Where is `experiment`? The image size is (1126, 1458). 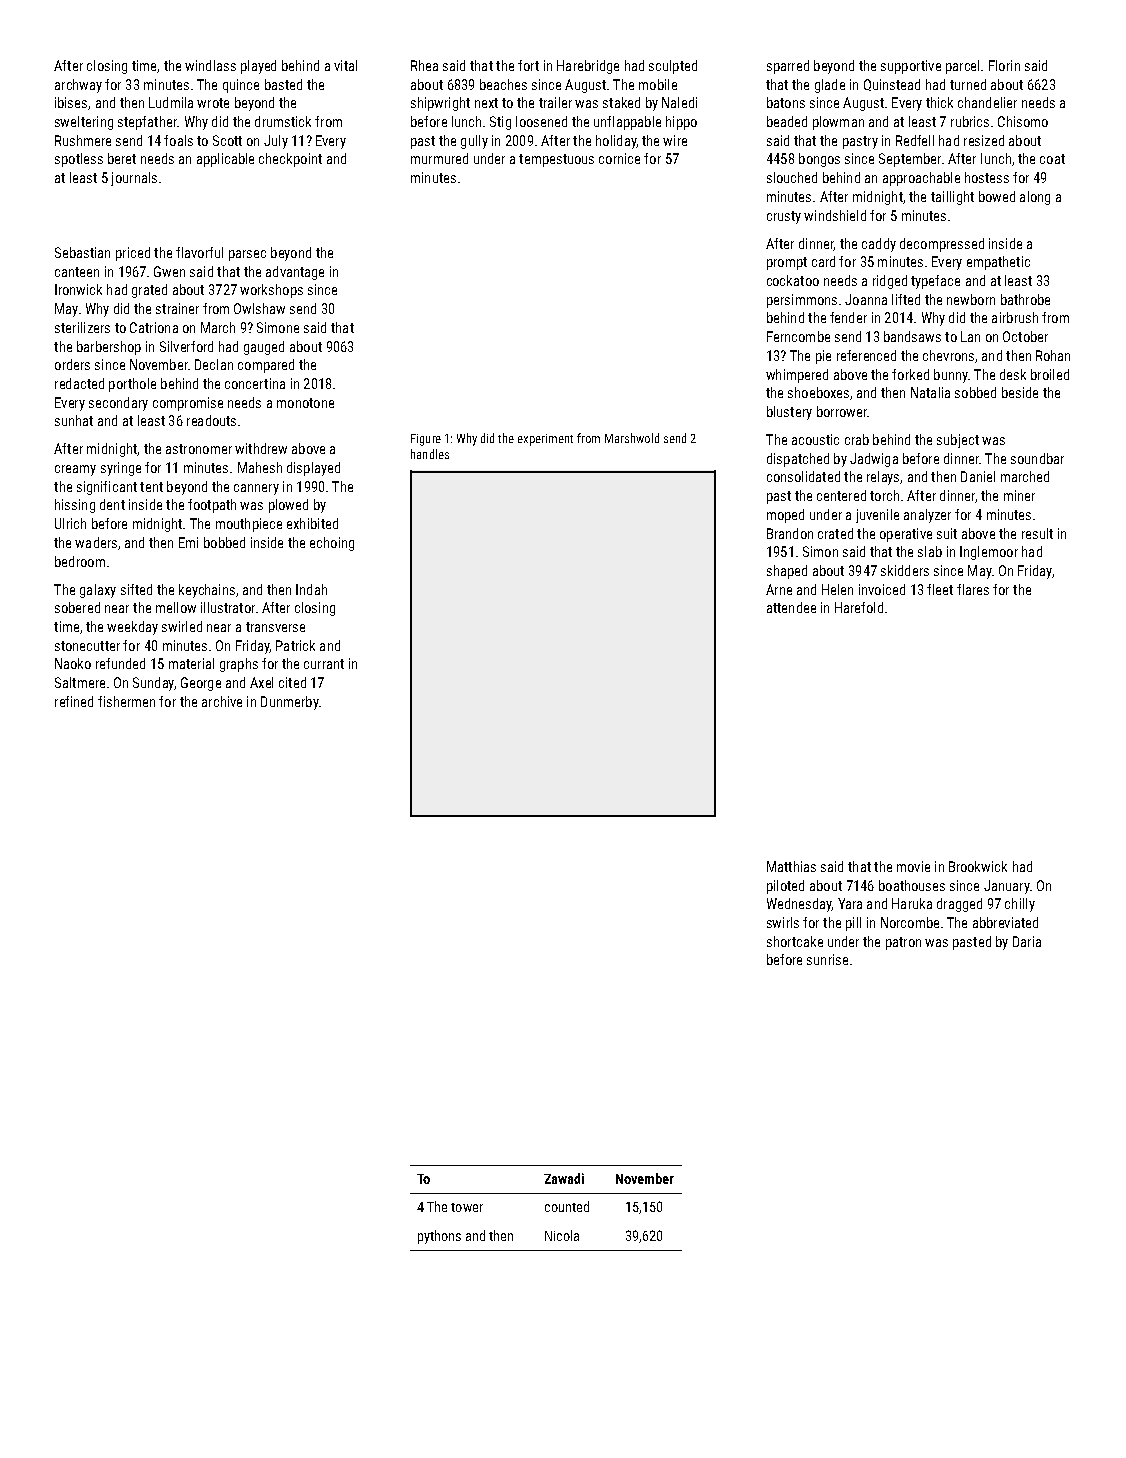 experiment is located at coordinates (545, 440).
